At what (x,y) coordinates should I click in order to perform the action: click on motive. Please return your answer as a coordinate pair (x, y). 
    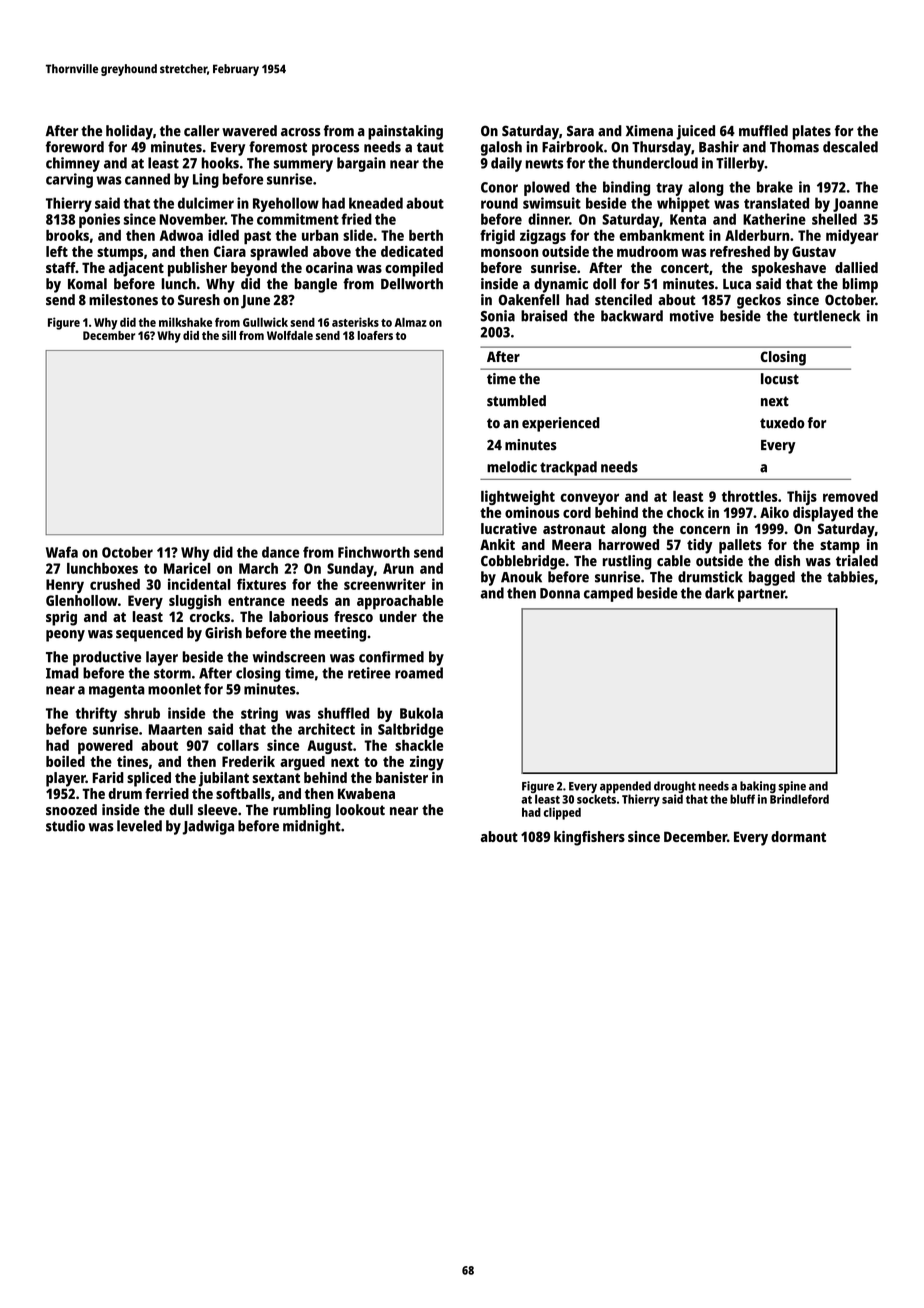
    Looking at the image, I should click on (692, 316).
